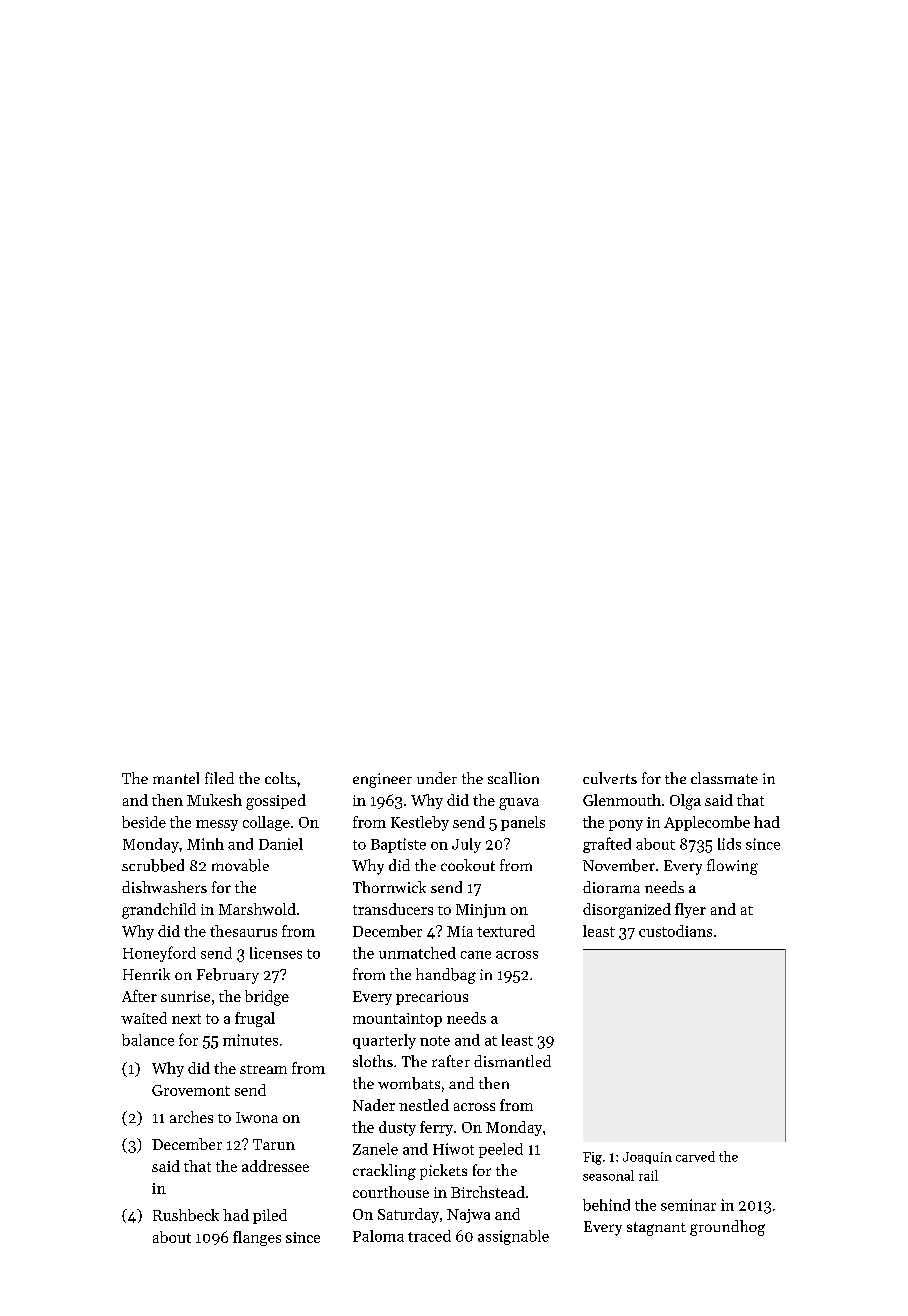 This screenshot has height=1316, width=908. Describe the element at coordinates (512, 1061) in the screenshot. I see `dismantled` at that location.
